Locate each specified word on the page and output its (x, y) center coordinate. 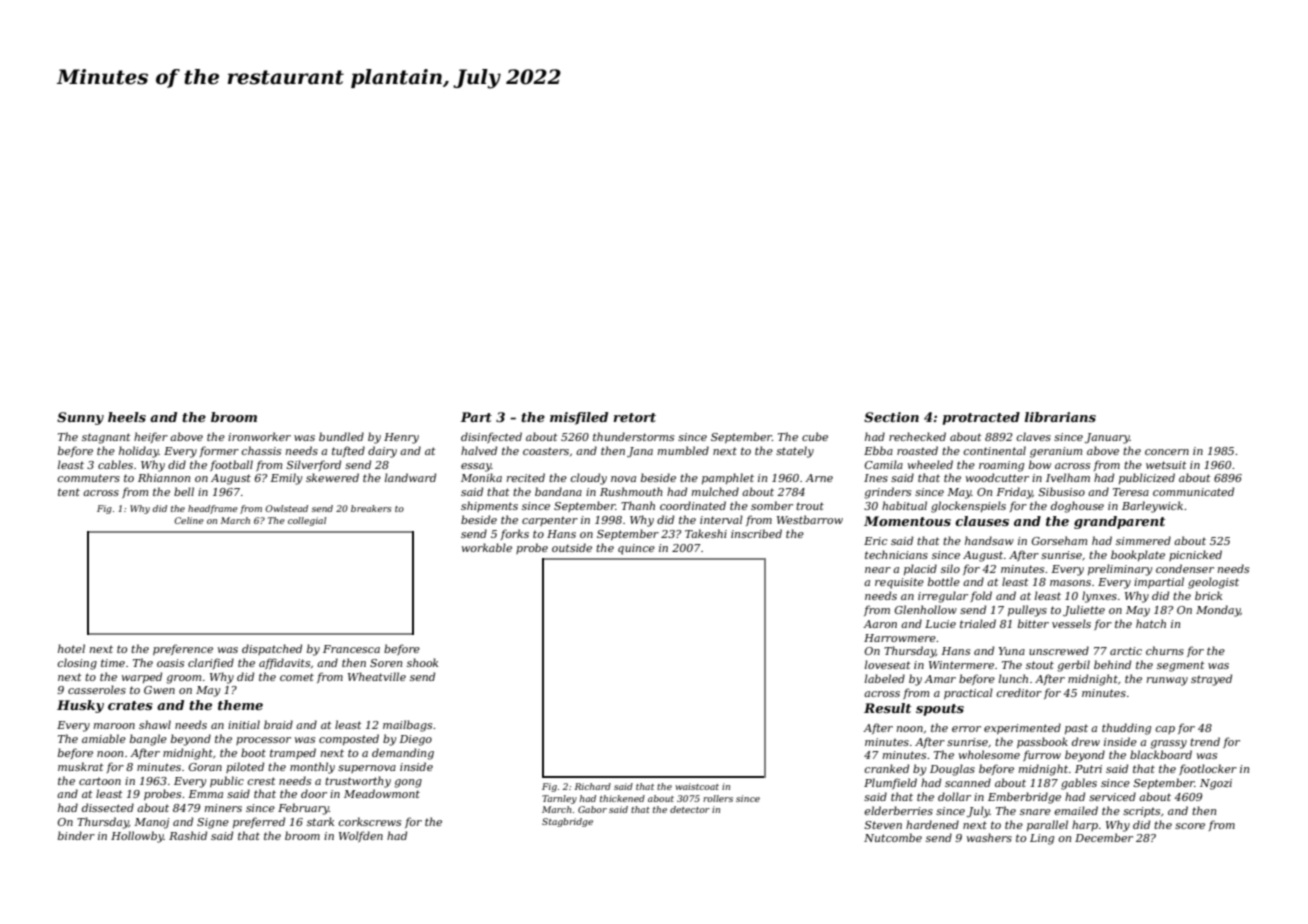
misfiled (579, 418)
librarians (1060, 417)
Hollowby (137, 837)
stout (1040, 665)
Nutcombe (893, 837)
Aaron (880, 624)
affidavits (284, 663)
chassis (261, 450)
